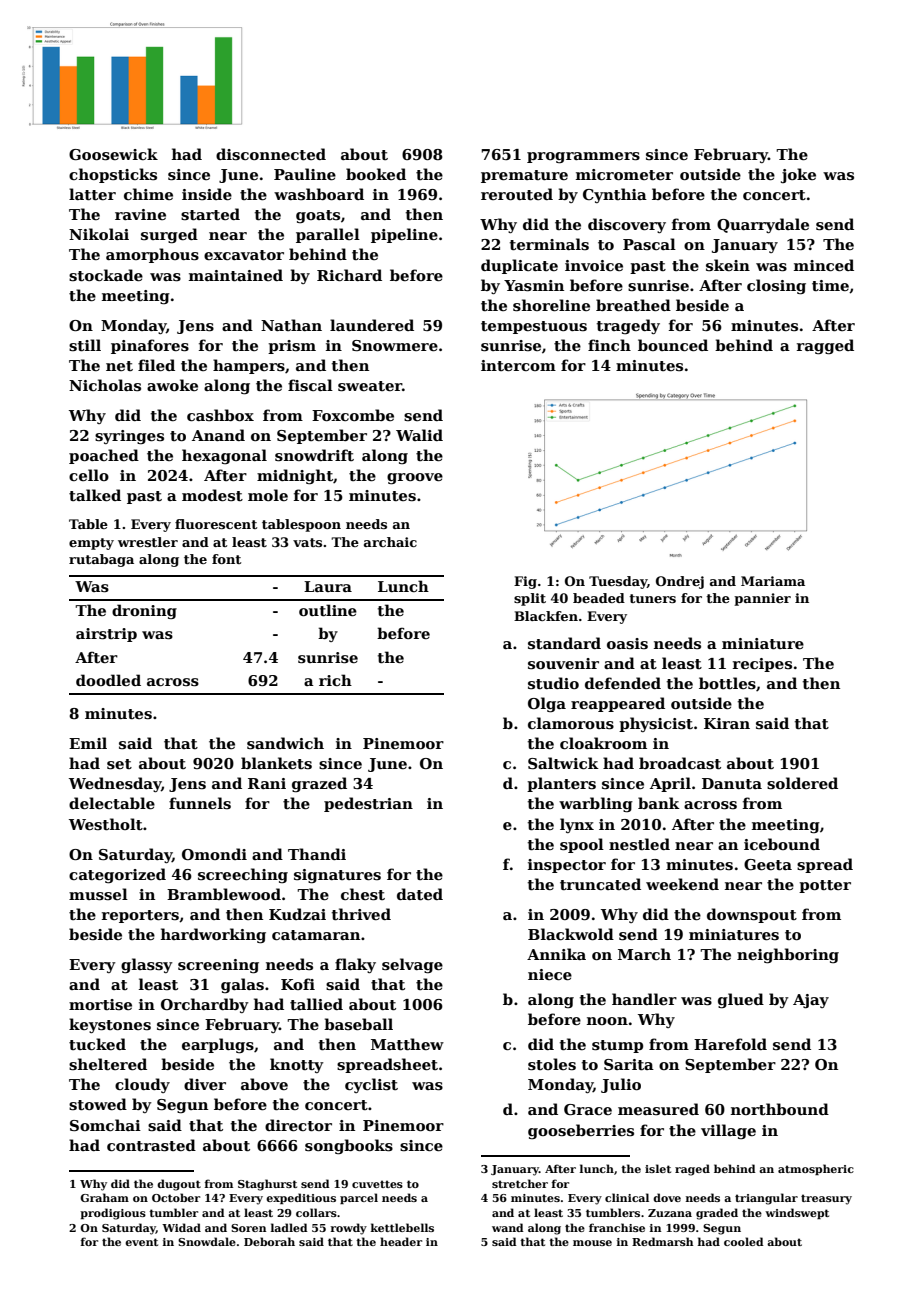  I want to click on surged, so click(169, 235).
